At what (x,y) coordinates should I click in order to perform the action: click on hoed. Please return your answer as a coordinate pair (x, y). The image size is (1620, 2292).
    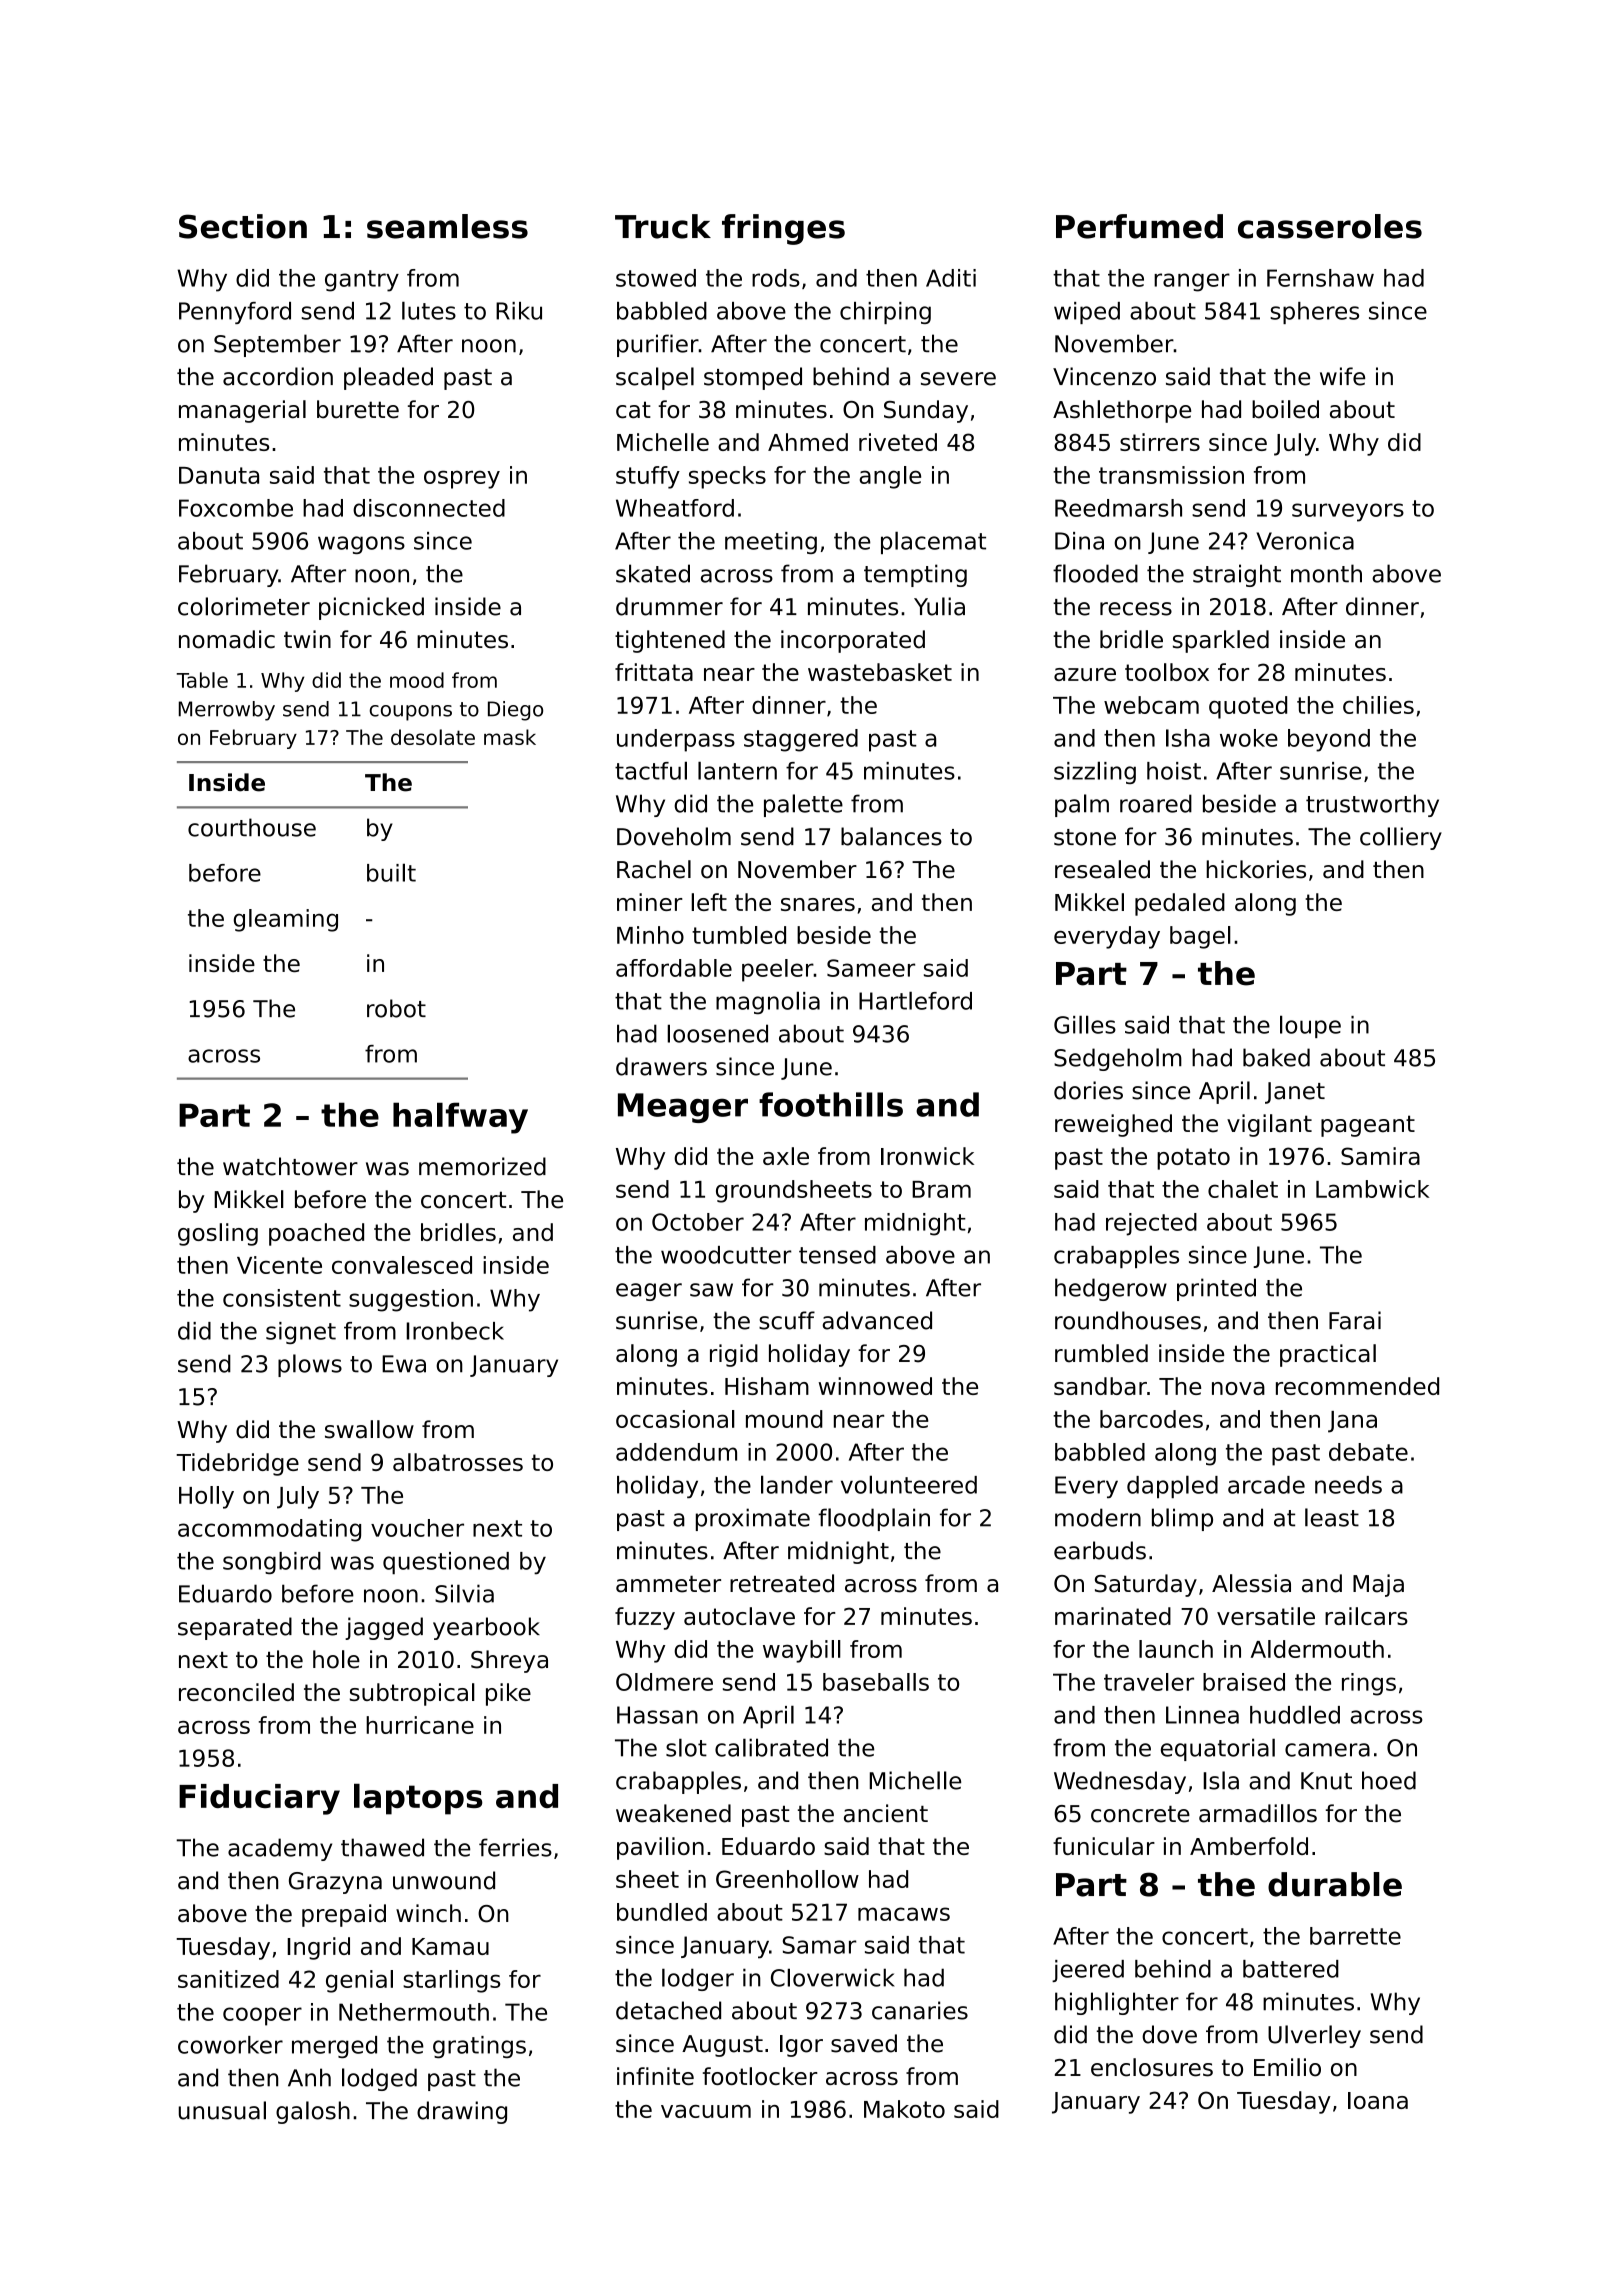
    Looking at the image, I should click on (1389, 1780).
